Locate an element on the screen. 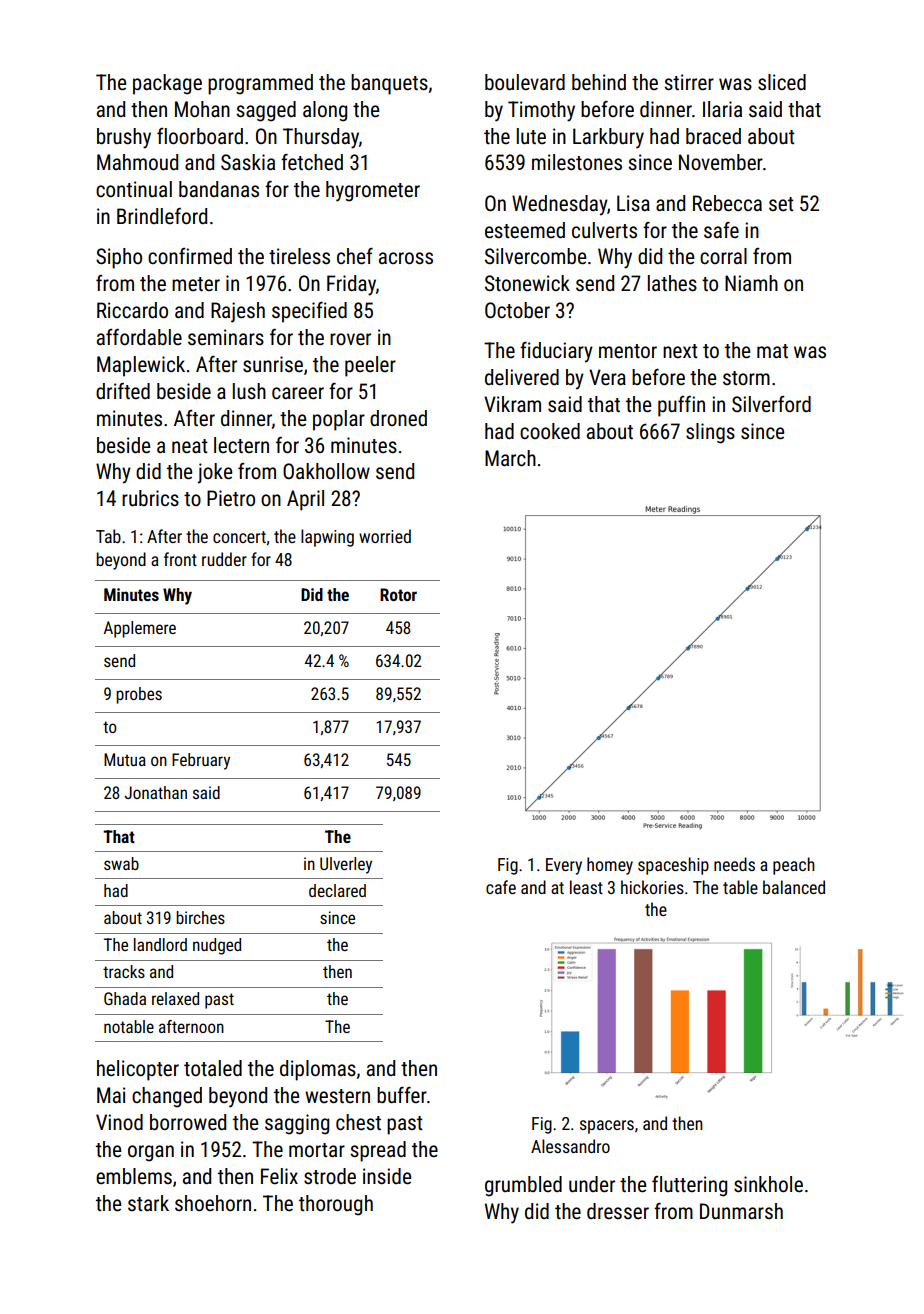 This screenshot has height=1314, width=924. Every is located at coordinates (564, 866).
